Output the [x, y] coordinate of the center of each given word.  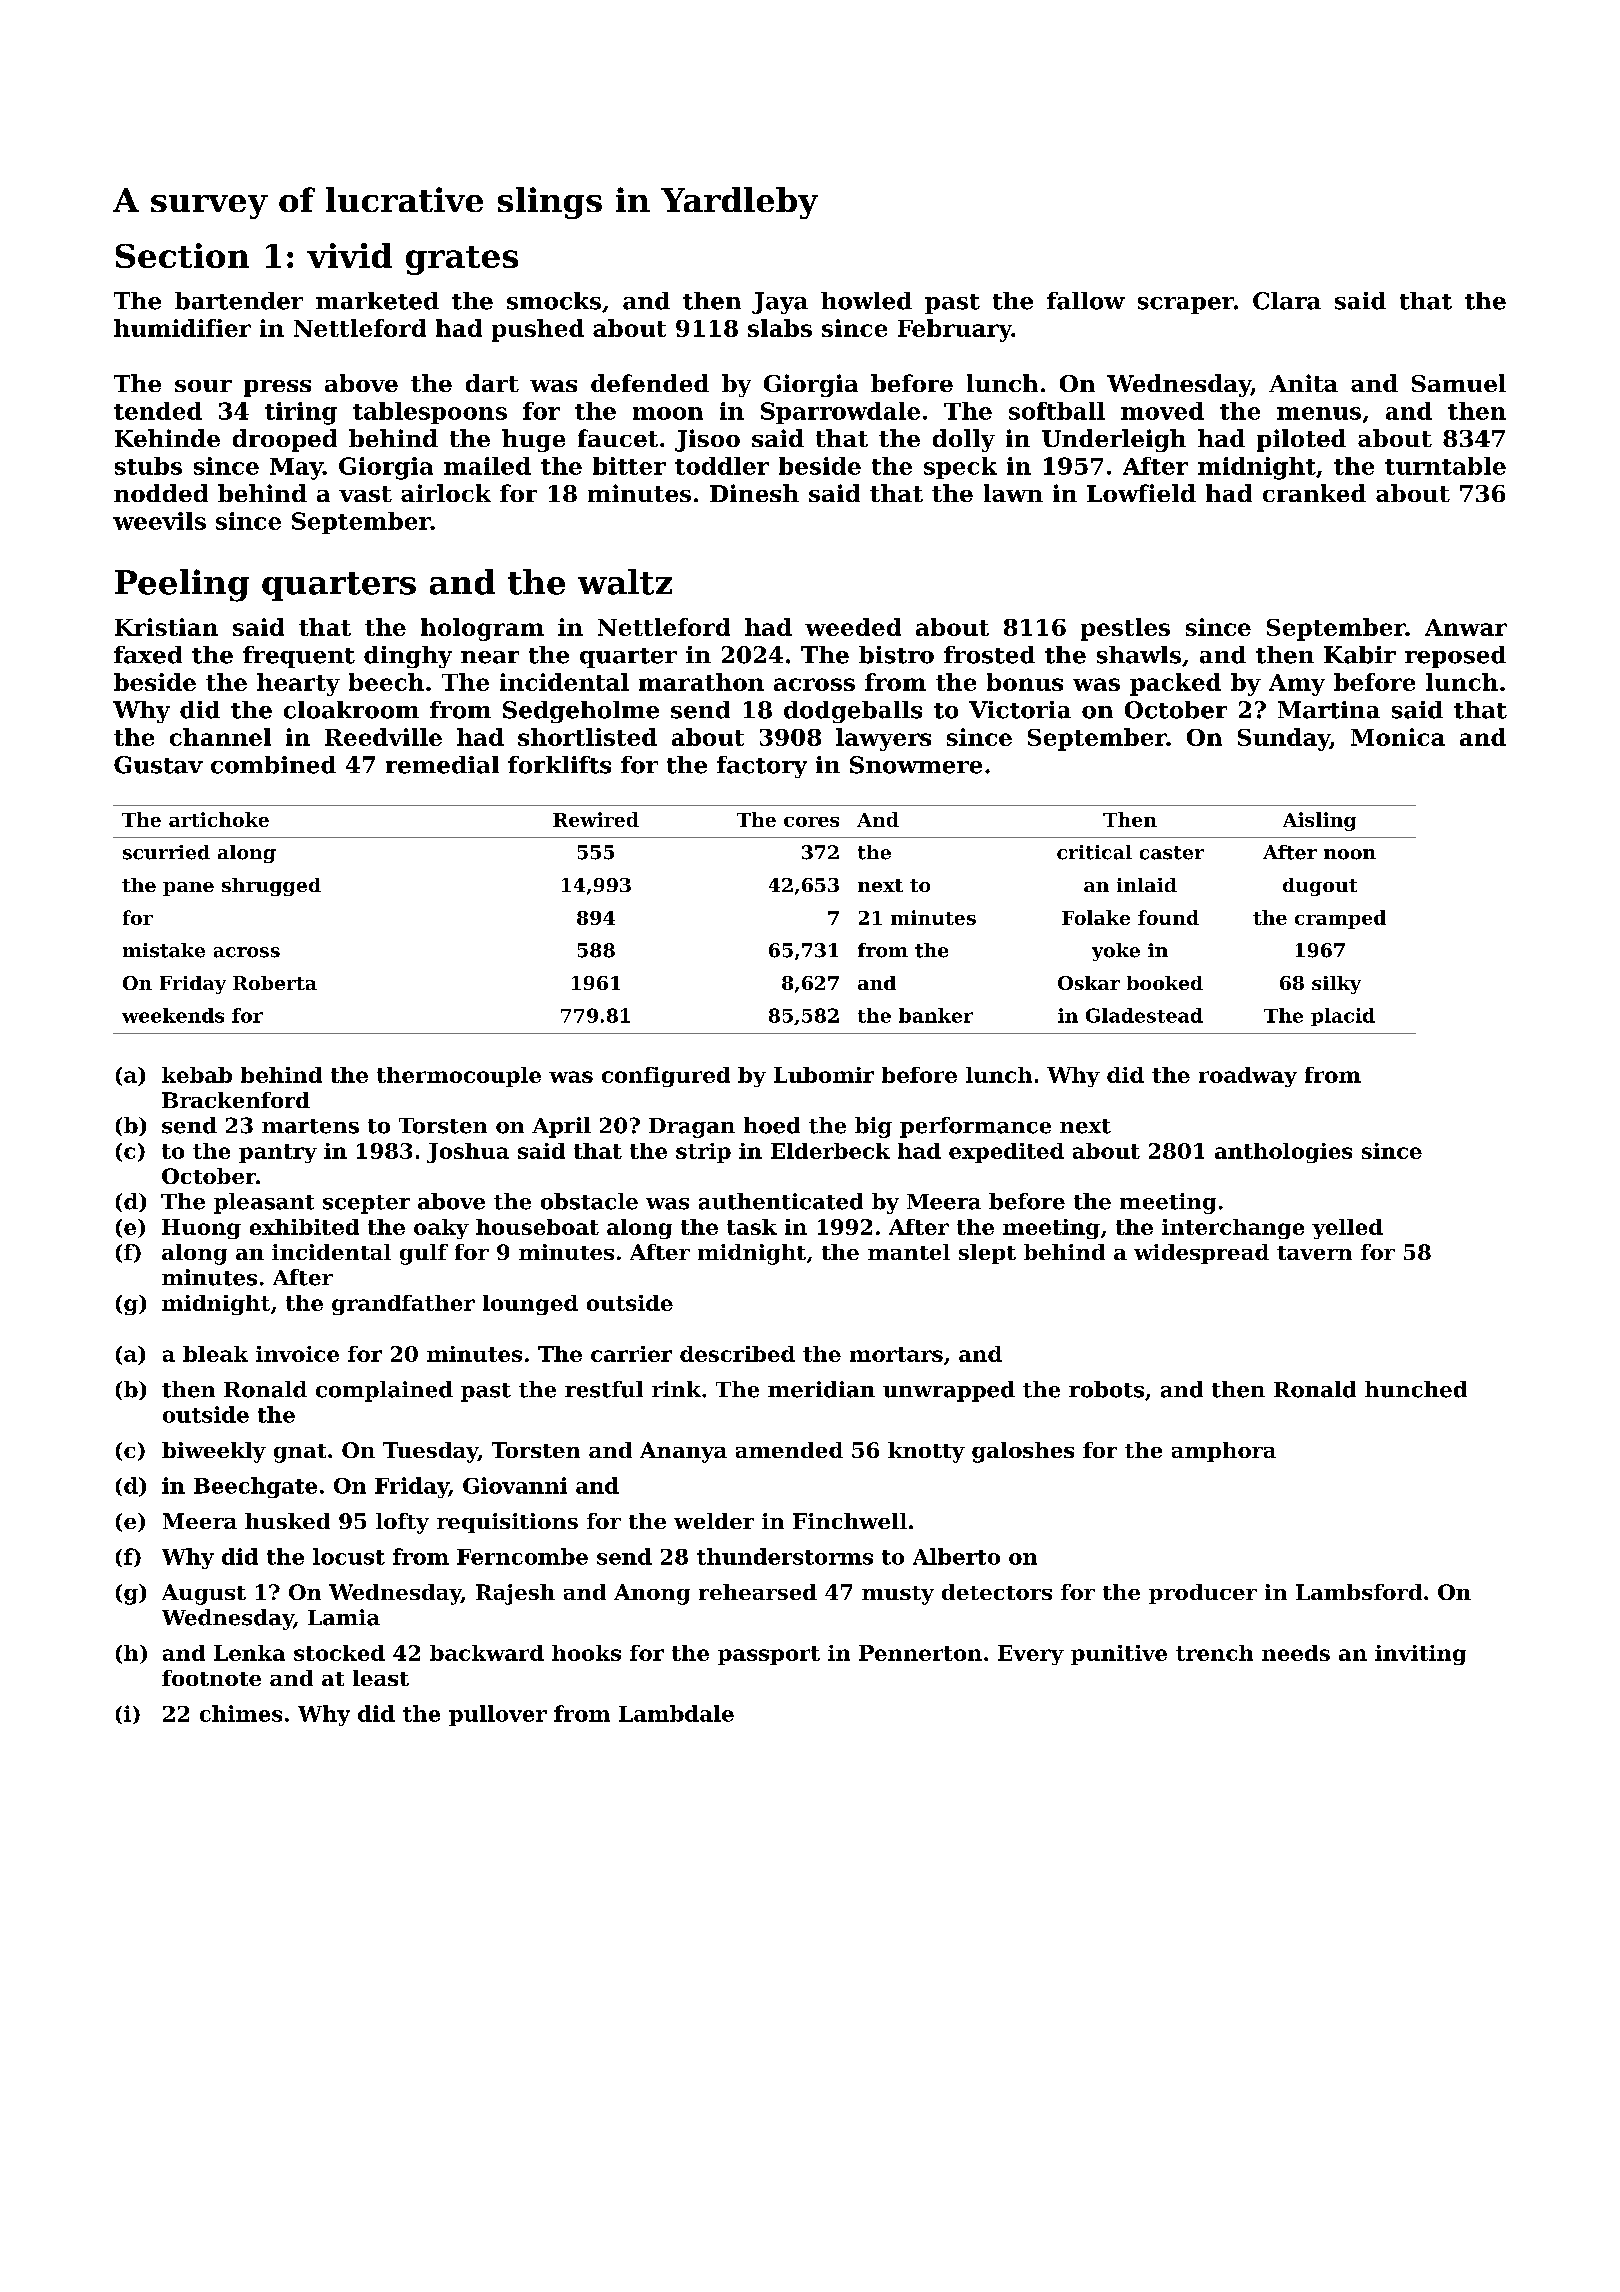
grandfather [403, 1305]
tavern [1314, 1253]
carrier [631, 1354]
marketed [377, 301]
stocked [339, 1653]
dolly [964, 440]
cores [811, 822]
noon [1350, 854]
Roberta [275, 983]
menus [1319, 413]
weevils [159, 521]
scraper [1186, 305]
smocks [554, 301]
